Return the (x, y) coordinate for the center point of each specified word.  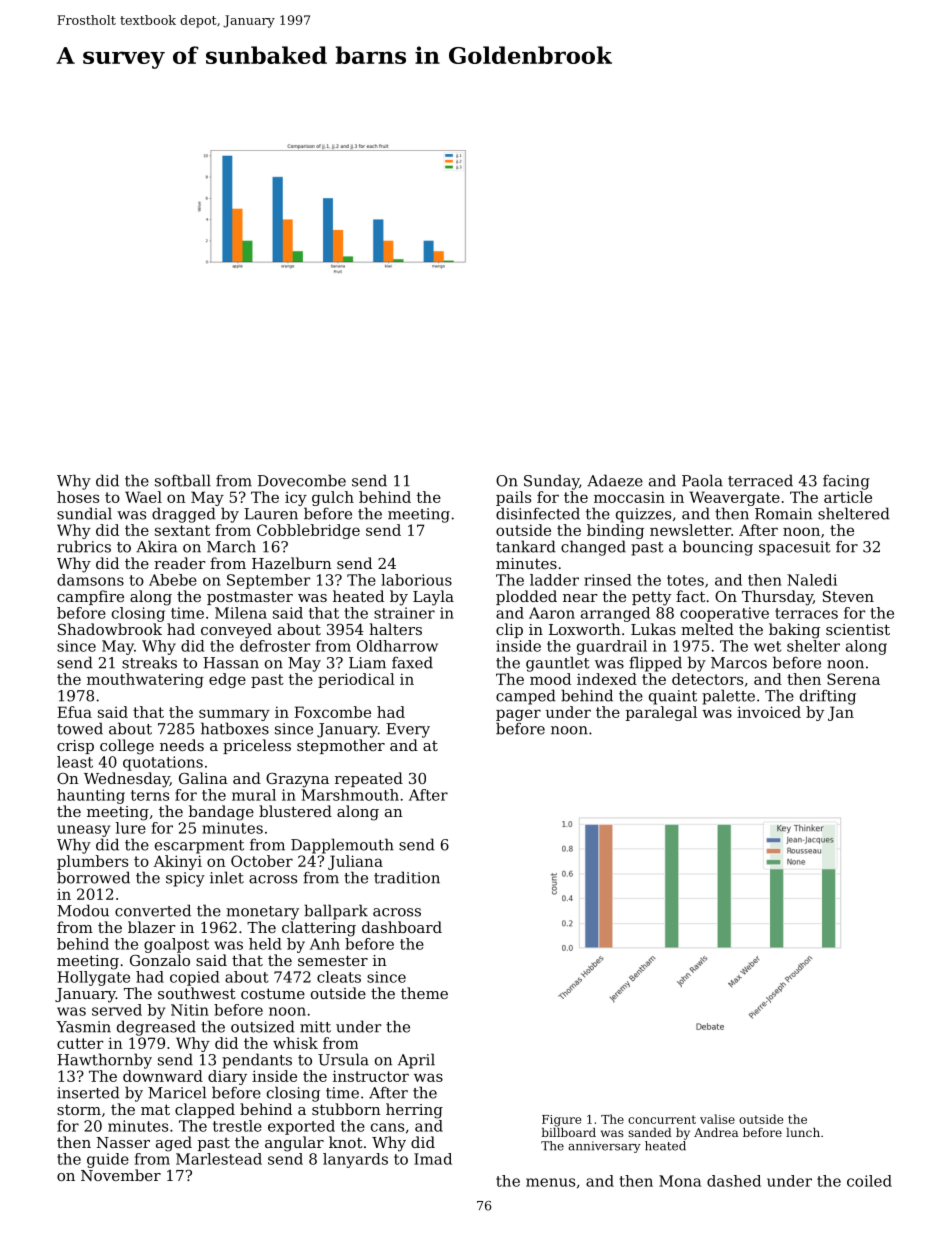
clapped (205, 1110)
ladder (554, 580)
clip (509, 630)
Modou (83, 910)
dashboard (402, 927)
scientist (858, 629)
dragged (184, 515)
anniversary (604, 1147)
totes (685, 580)
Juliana (355, 862)
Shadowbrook (110, 629)
